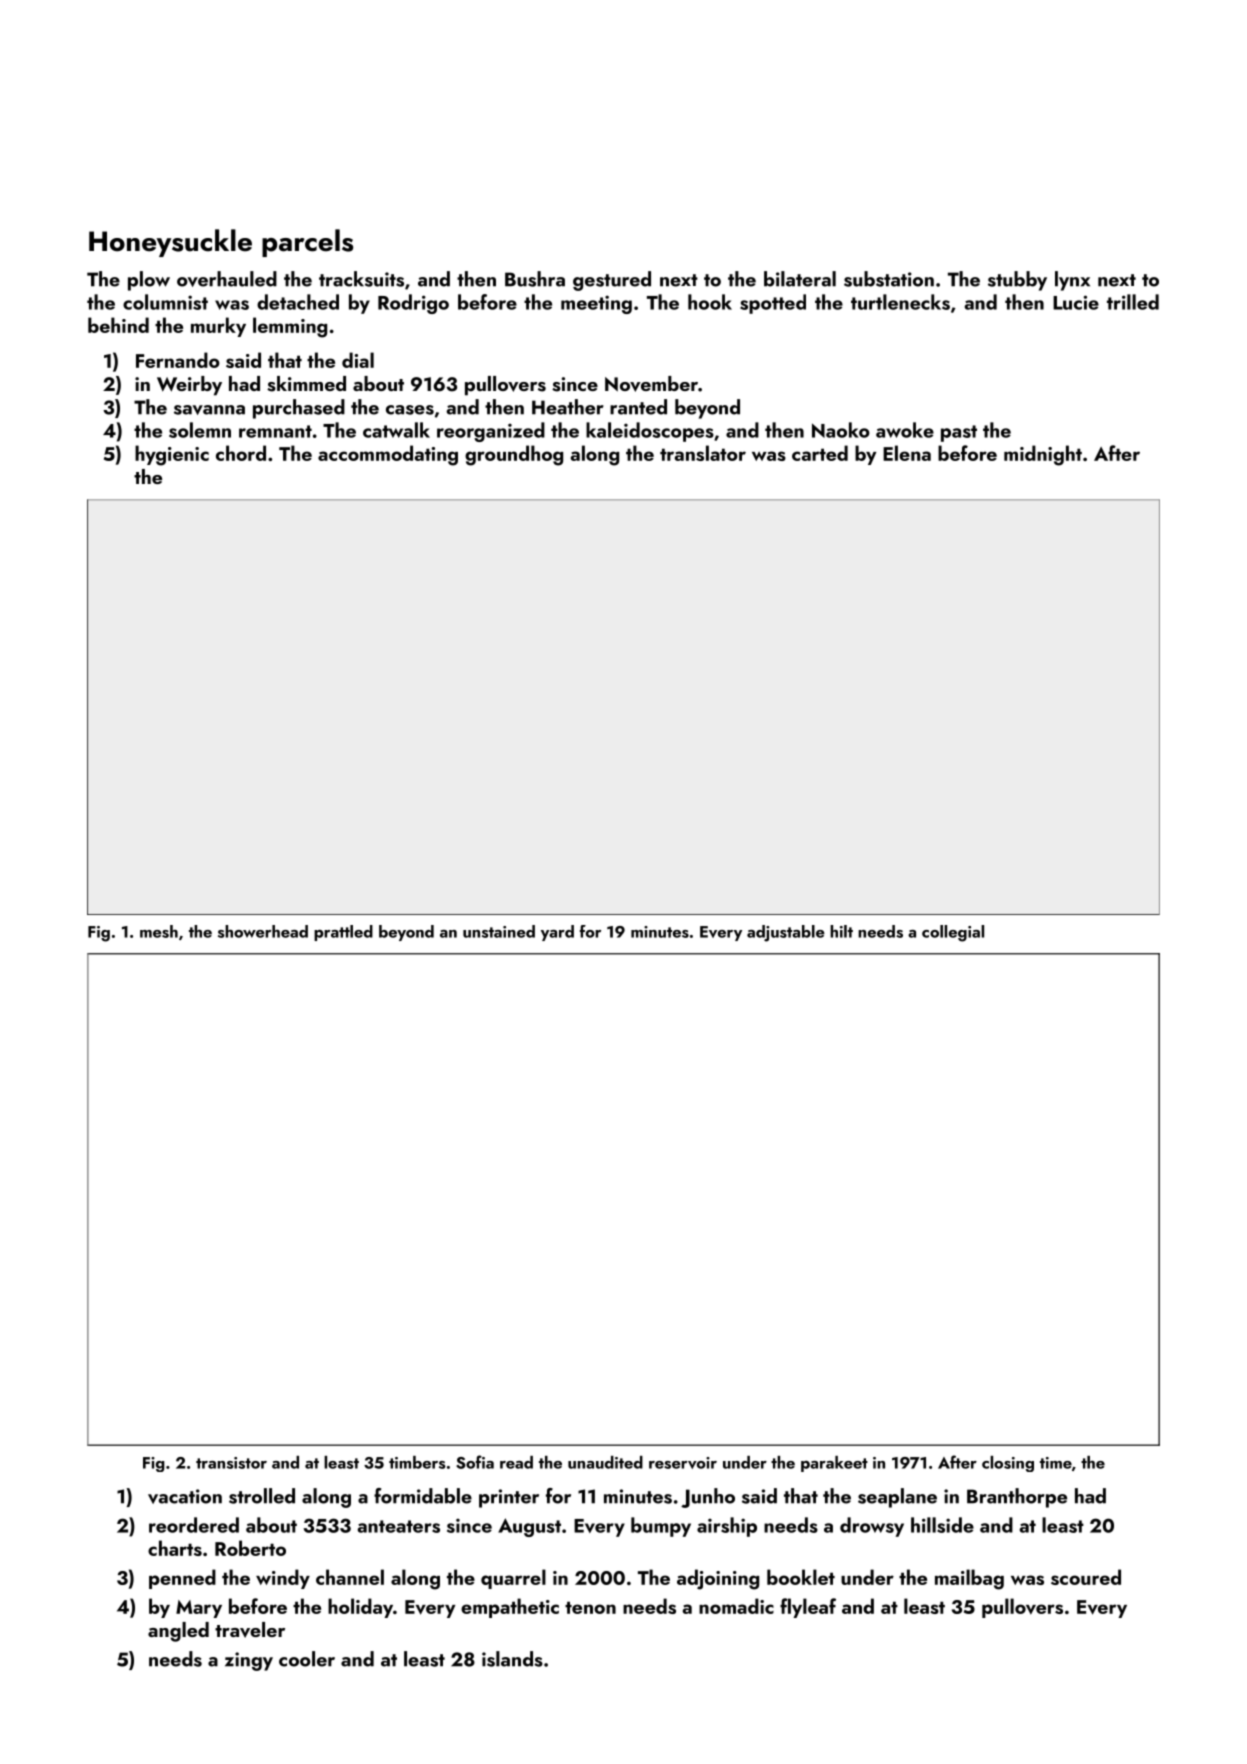 The width and height of the screenshot is (1247, 1764). What do you see at coordinates (1043, 455) in the screenshot?
I see `midnight` at bounding box center [1043, 455].
